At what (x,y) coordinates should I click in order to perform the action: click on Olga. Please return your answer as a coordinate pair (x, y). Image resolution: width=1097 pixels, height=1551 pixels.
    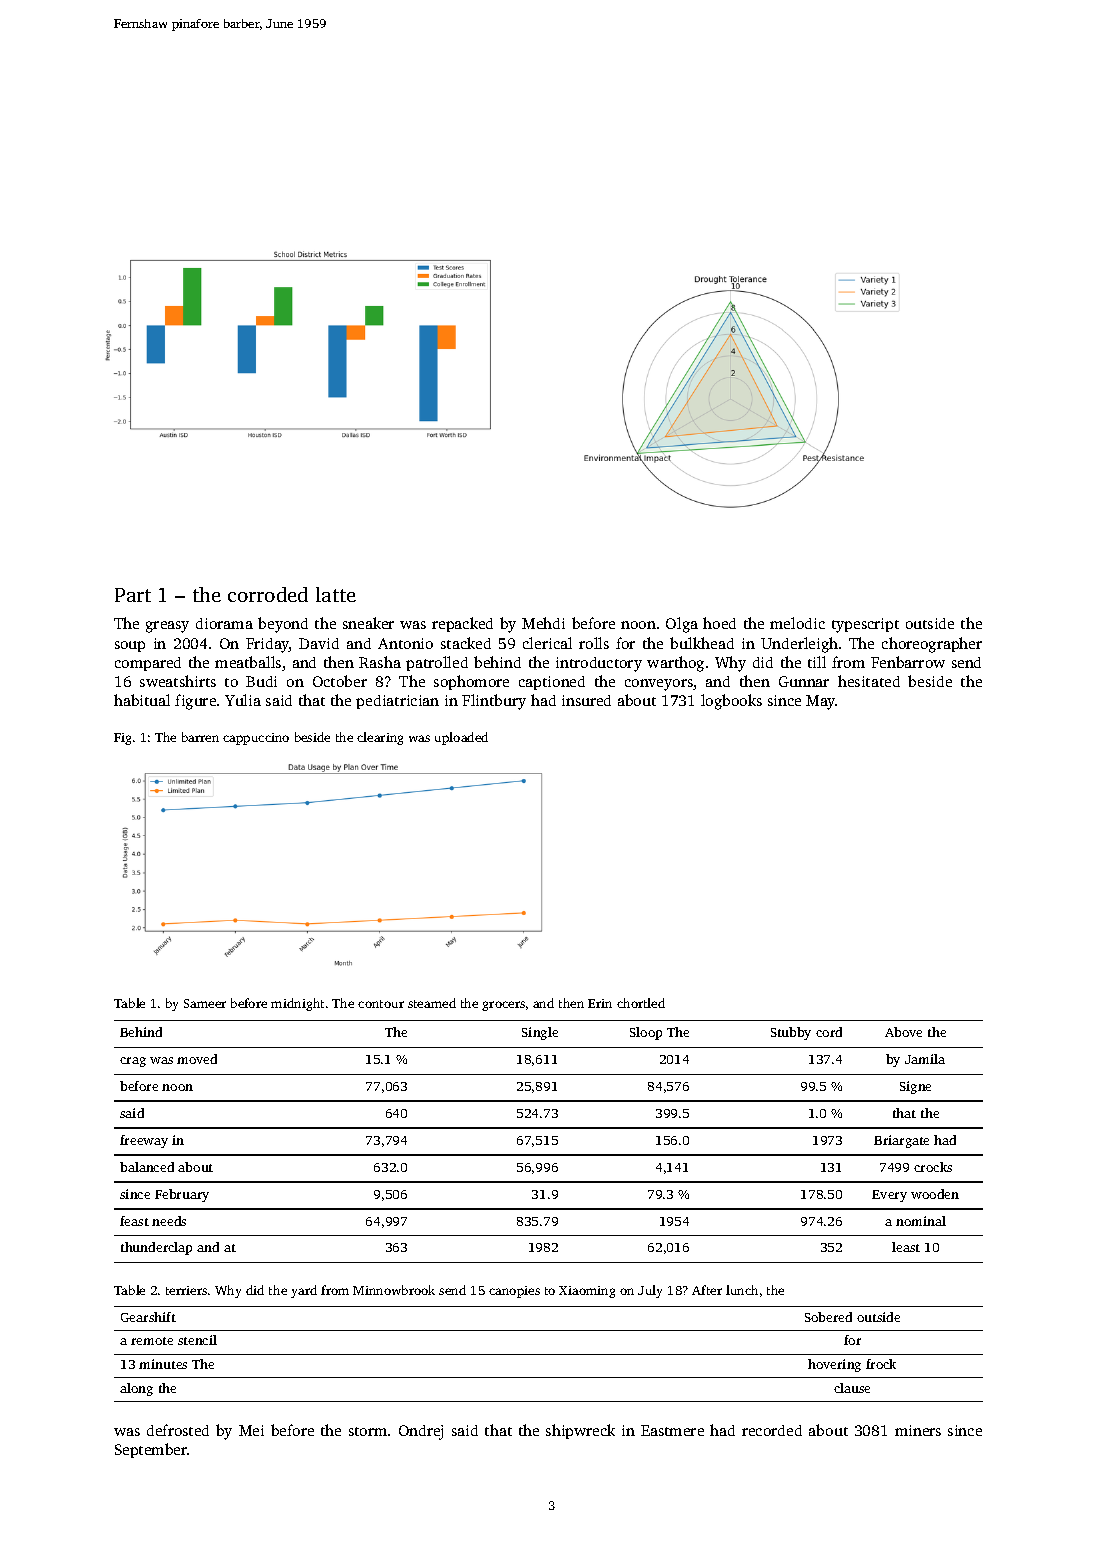
    Looking at the image, I should click on (682, 625).
